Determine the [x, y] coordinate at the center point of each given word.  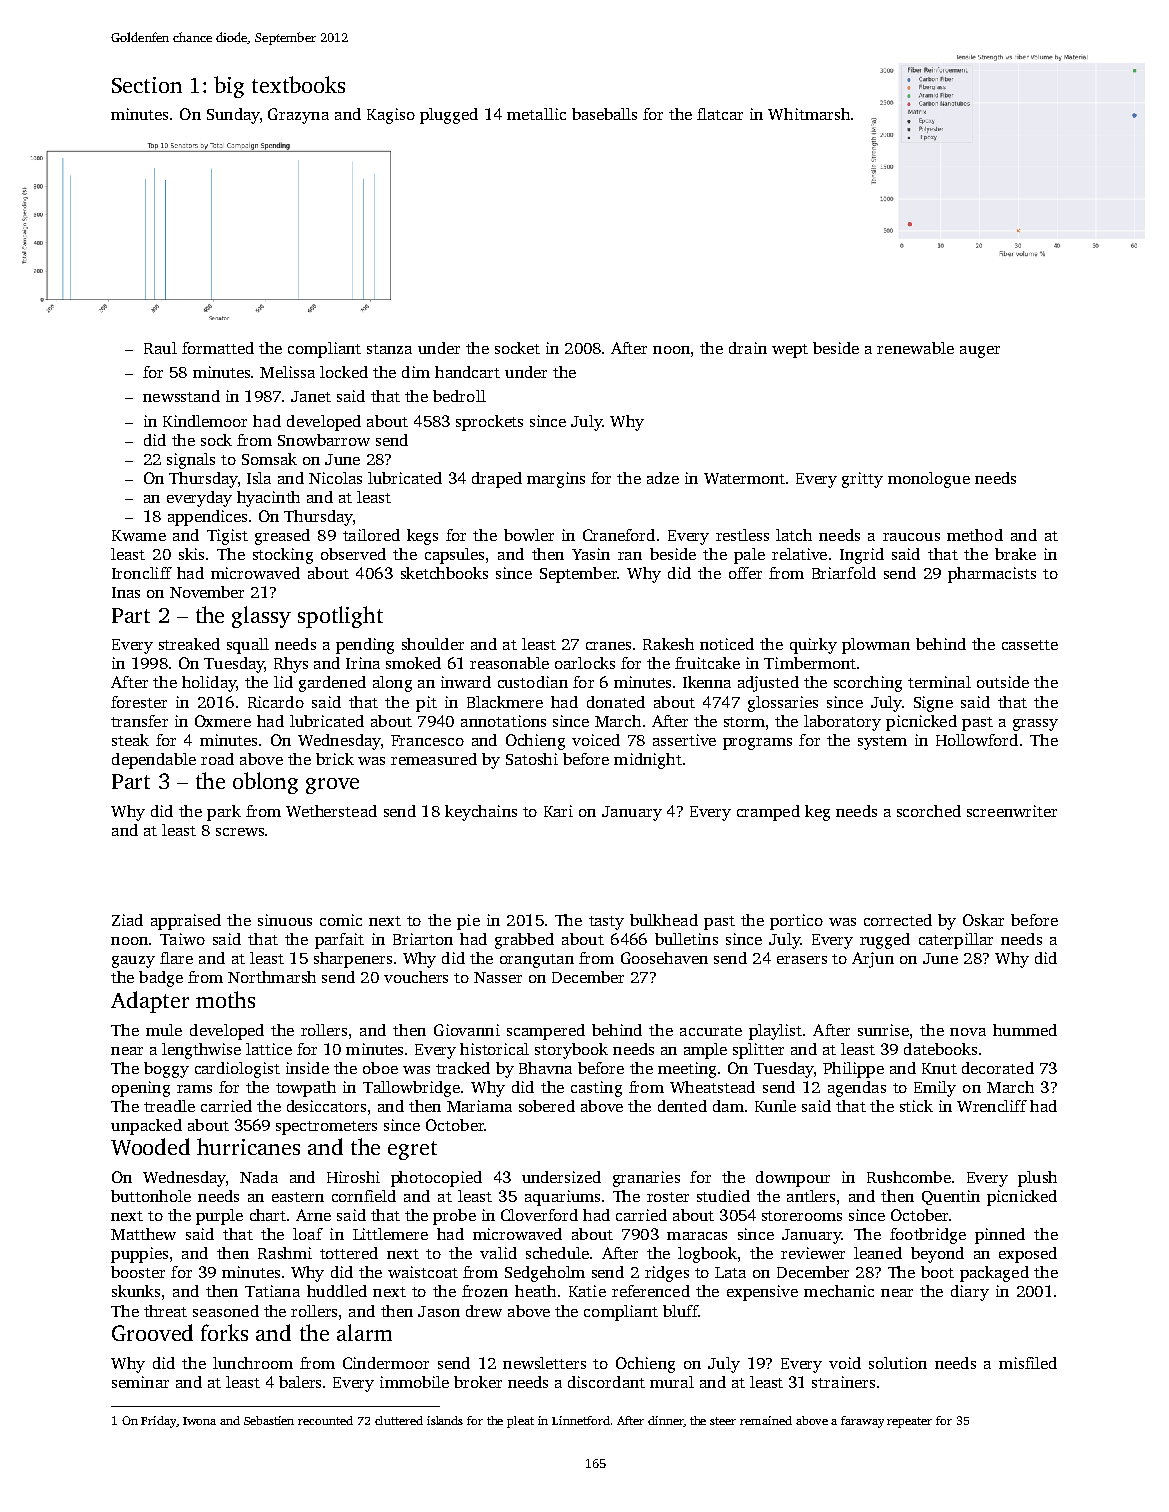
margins [556, 480]
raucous [911, 537]
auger [980, 352]
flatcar [720, 114]
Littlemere [390, 1234]
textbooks [298, 84]
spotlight [340, 617]
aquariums [562, 1198]
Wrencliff [992, 1106]
